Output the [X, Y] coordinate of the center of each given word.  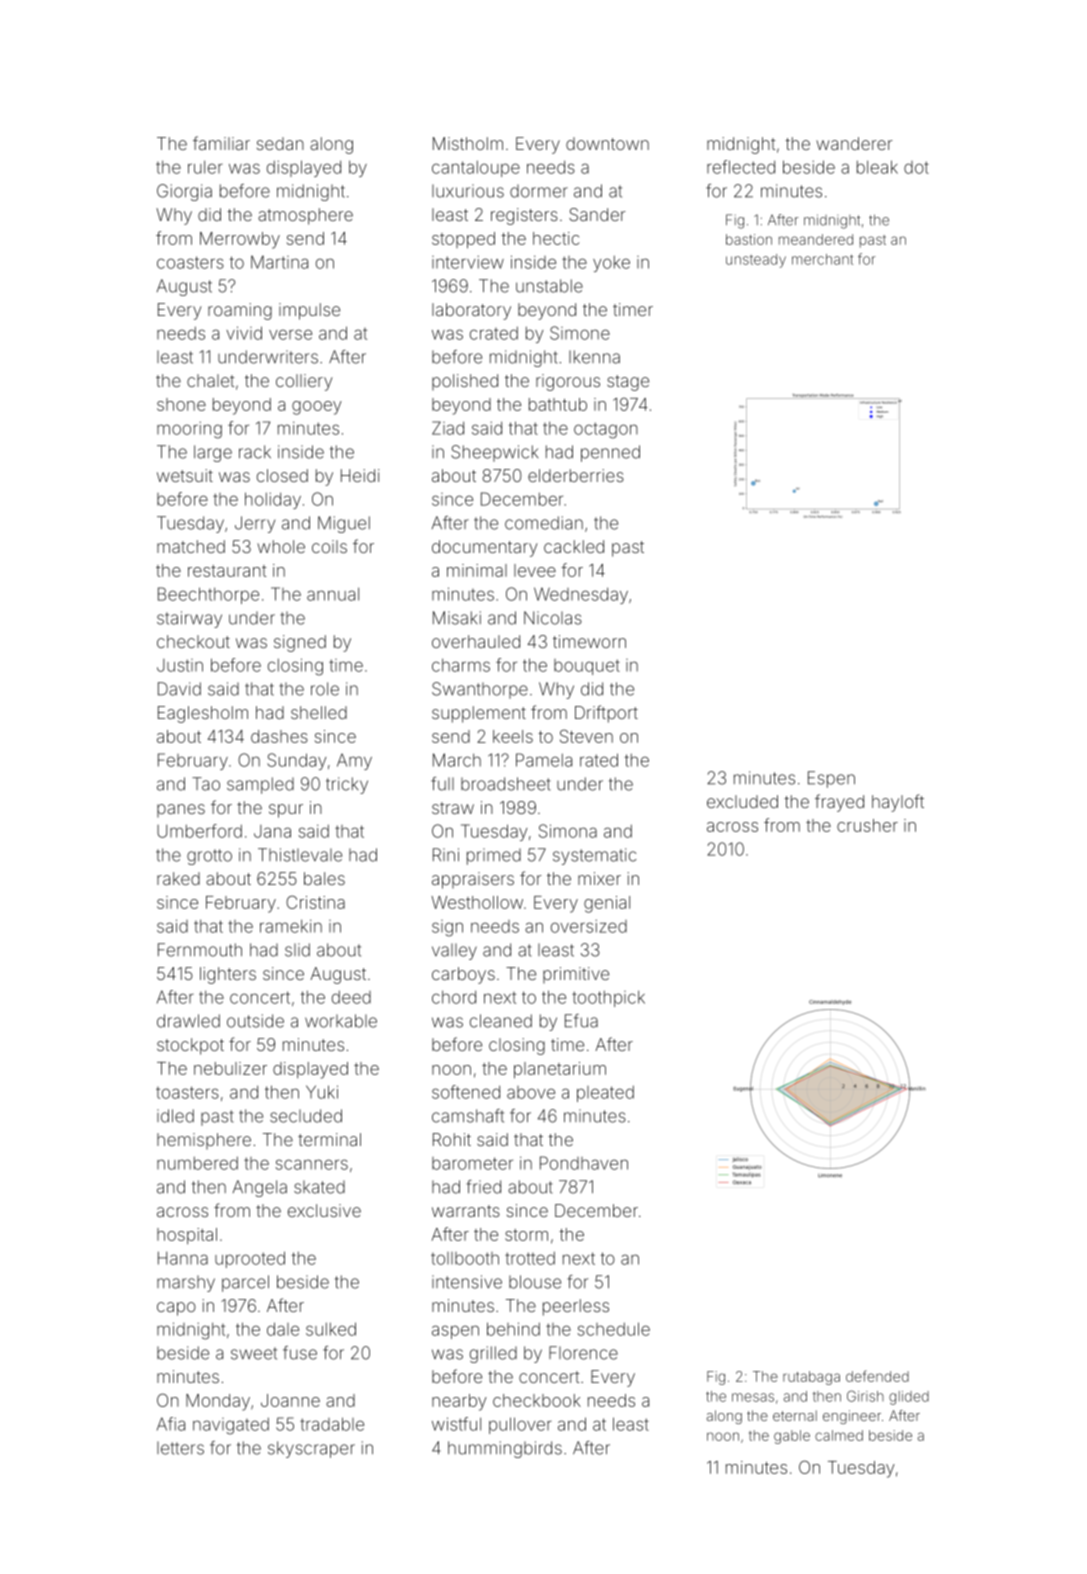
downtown [607, 143]
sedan [280, 143]
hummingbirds [505, 1449]
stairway [189, 619]
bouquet [587, 667]
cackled [574, 546]
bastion [749, 239]
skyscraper [311, 1449]
